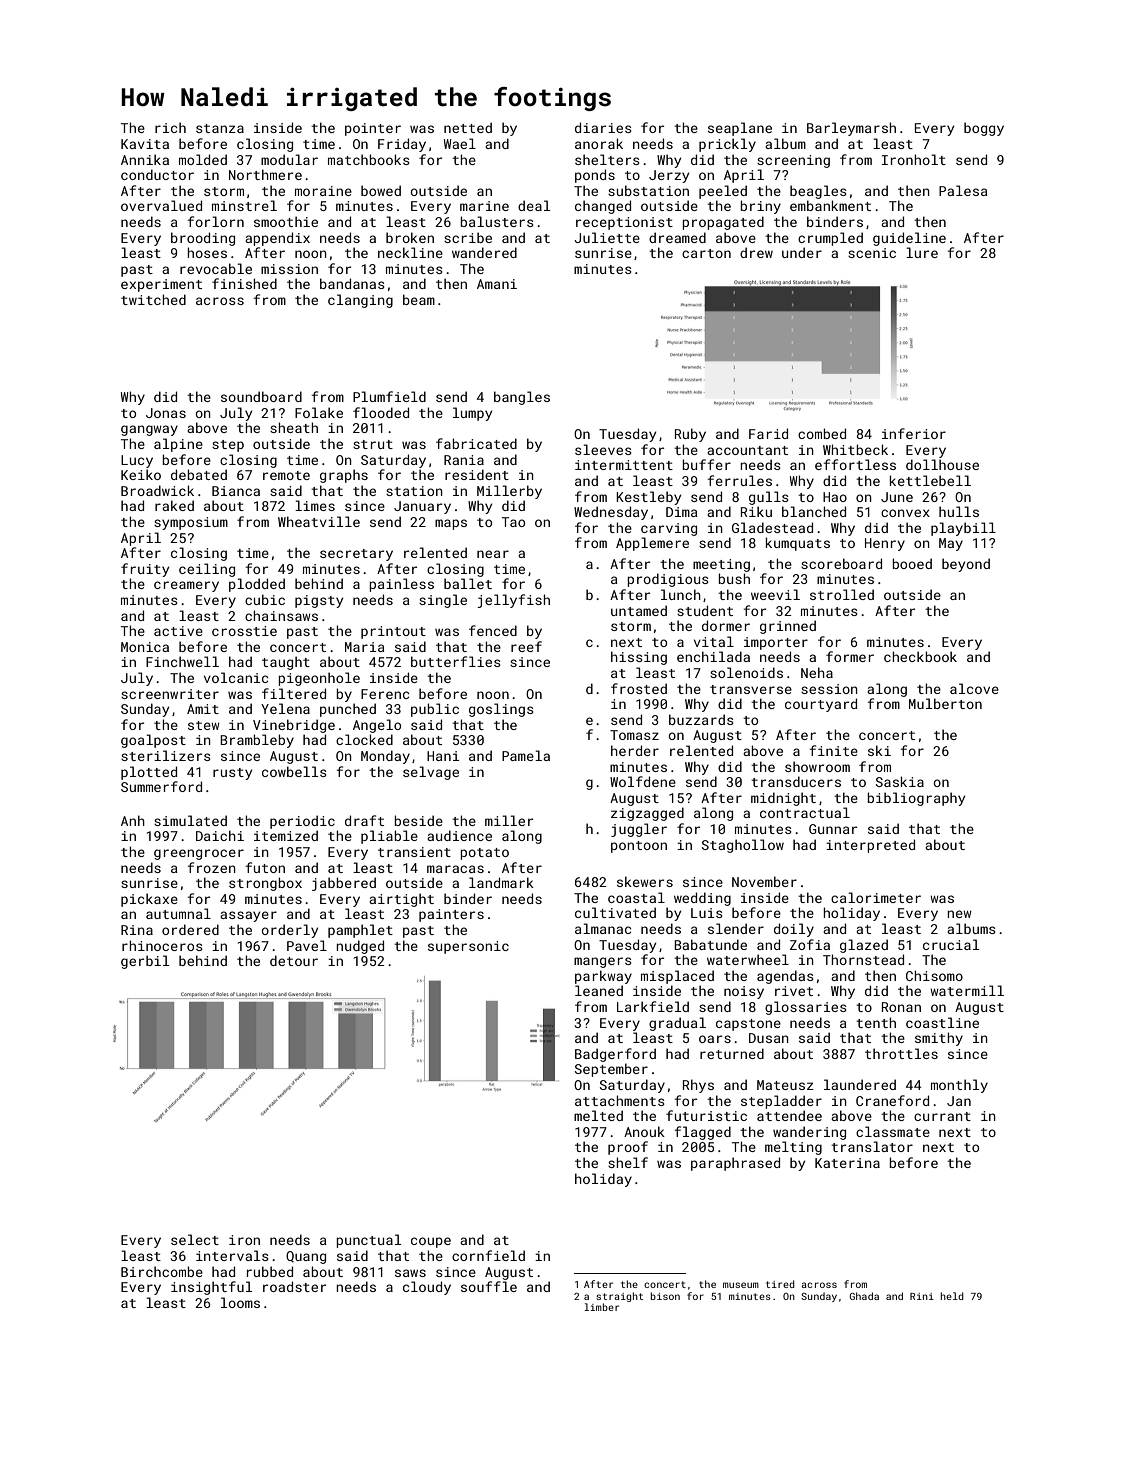 The image size is (1126, 1458). I want to click on Badgerford, so click(615, 1055).
